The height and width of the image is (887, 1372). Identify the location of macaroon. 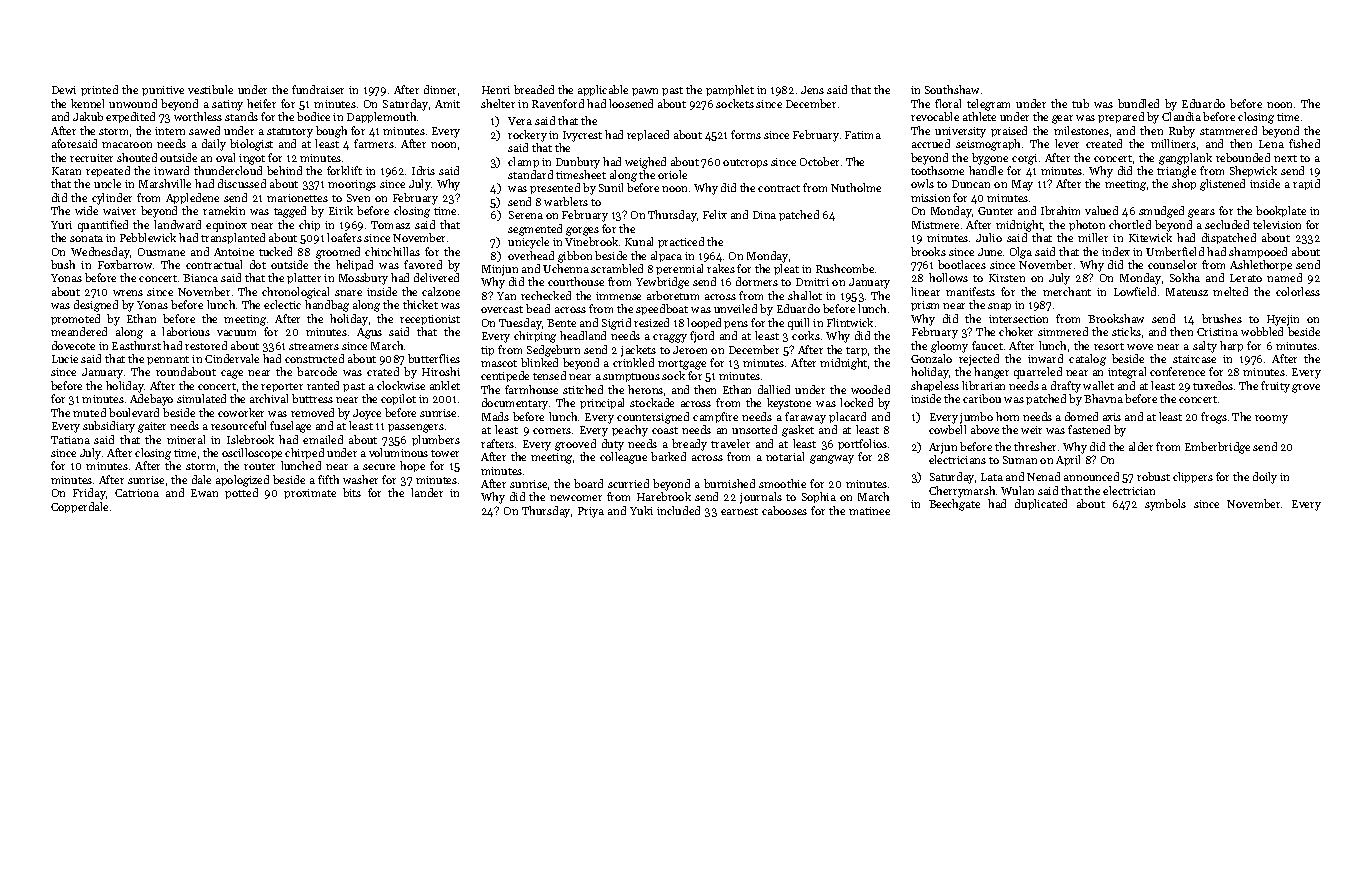
(127, 145).
